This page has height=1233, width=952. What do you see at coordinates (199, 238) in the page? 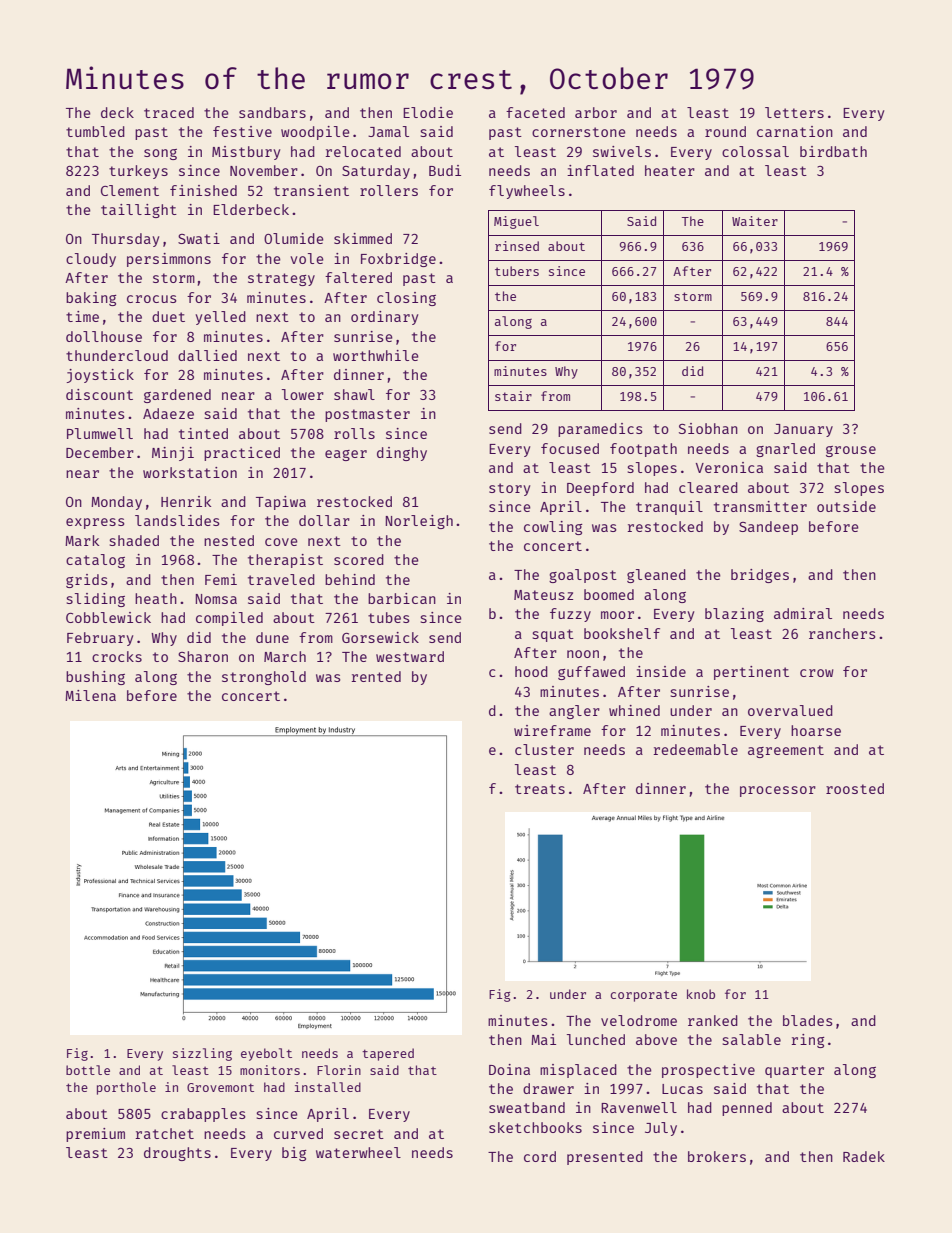
I see `Swati` at bounding box center [199, 238].
